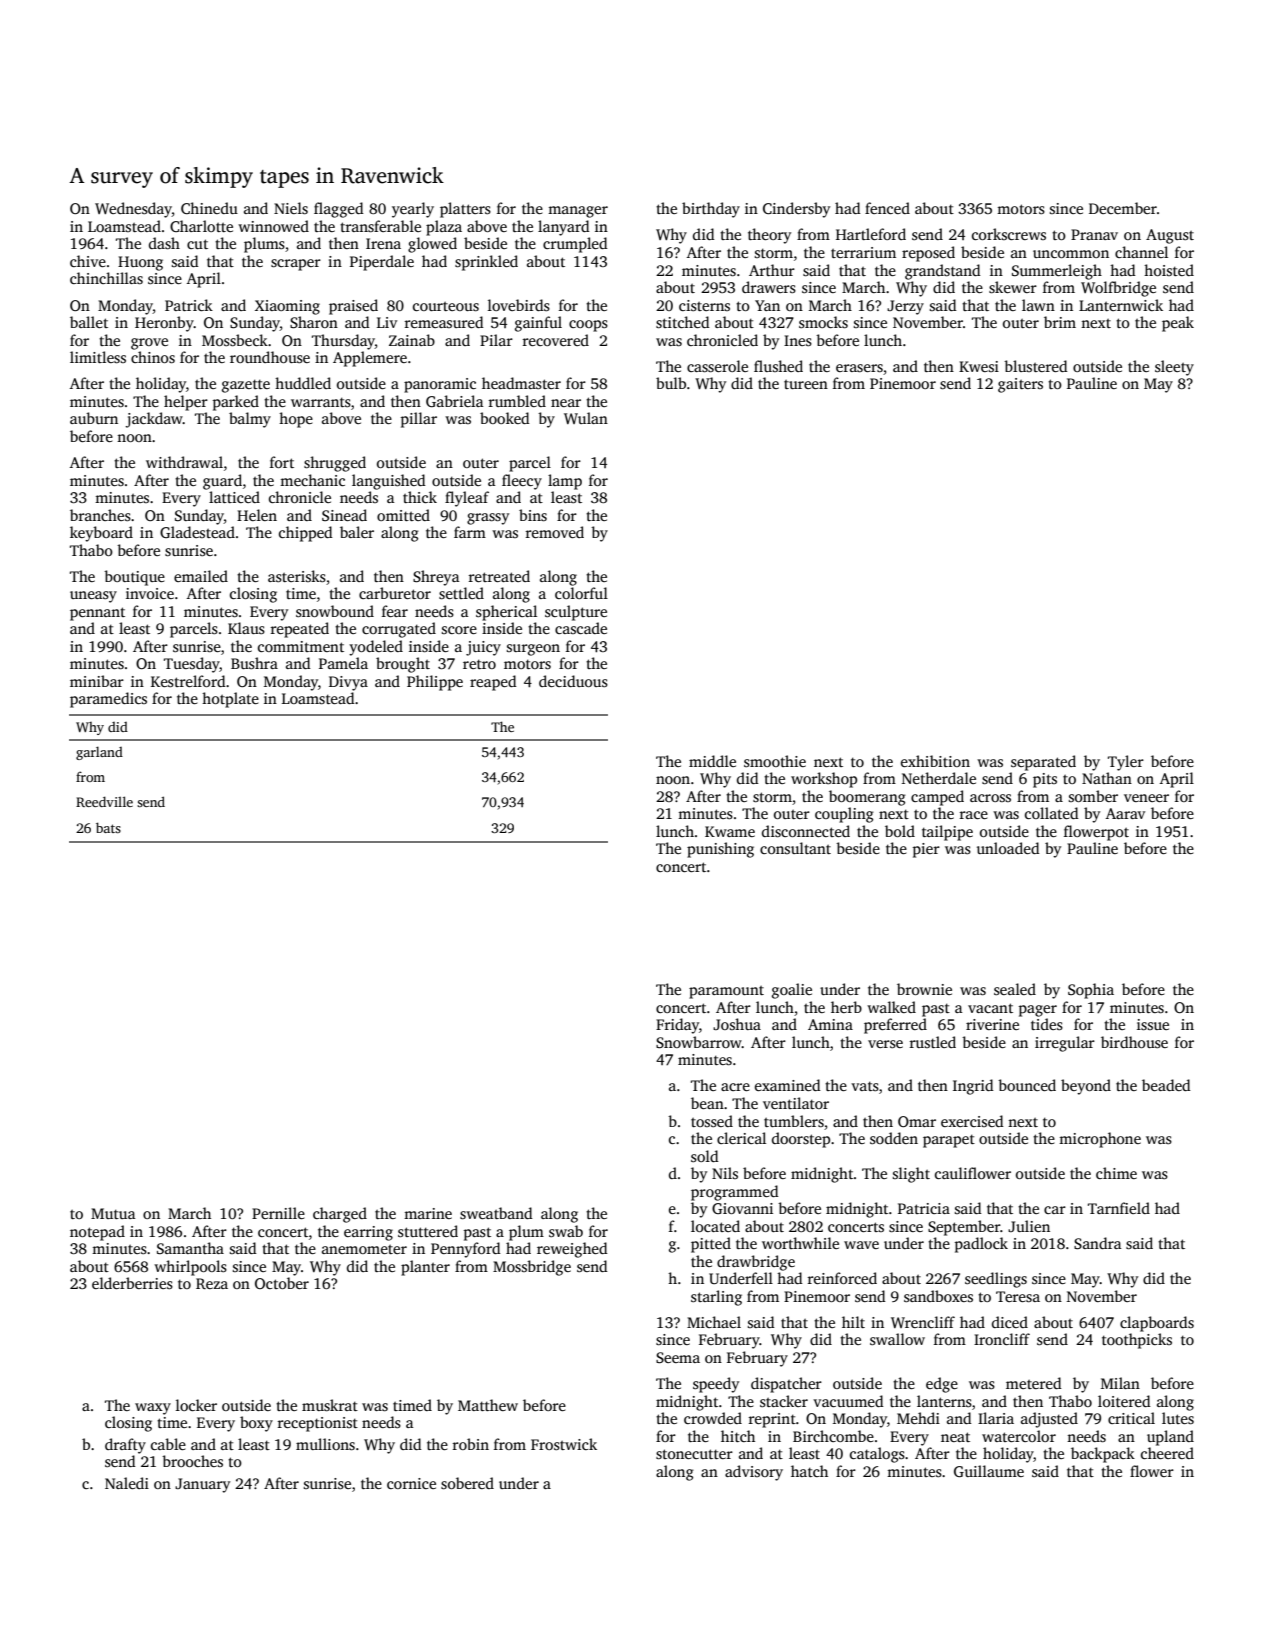  What do you see at coordinates (725, 1173) in the screenshot?
I see `Nils` at bounding box center [725, 1173].
